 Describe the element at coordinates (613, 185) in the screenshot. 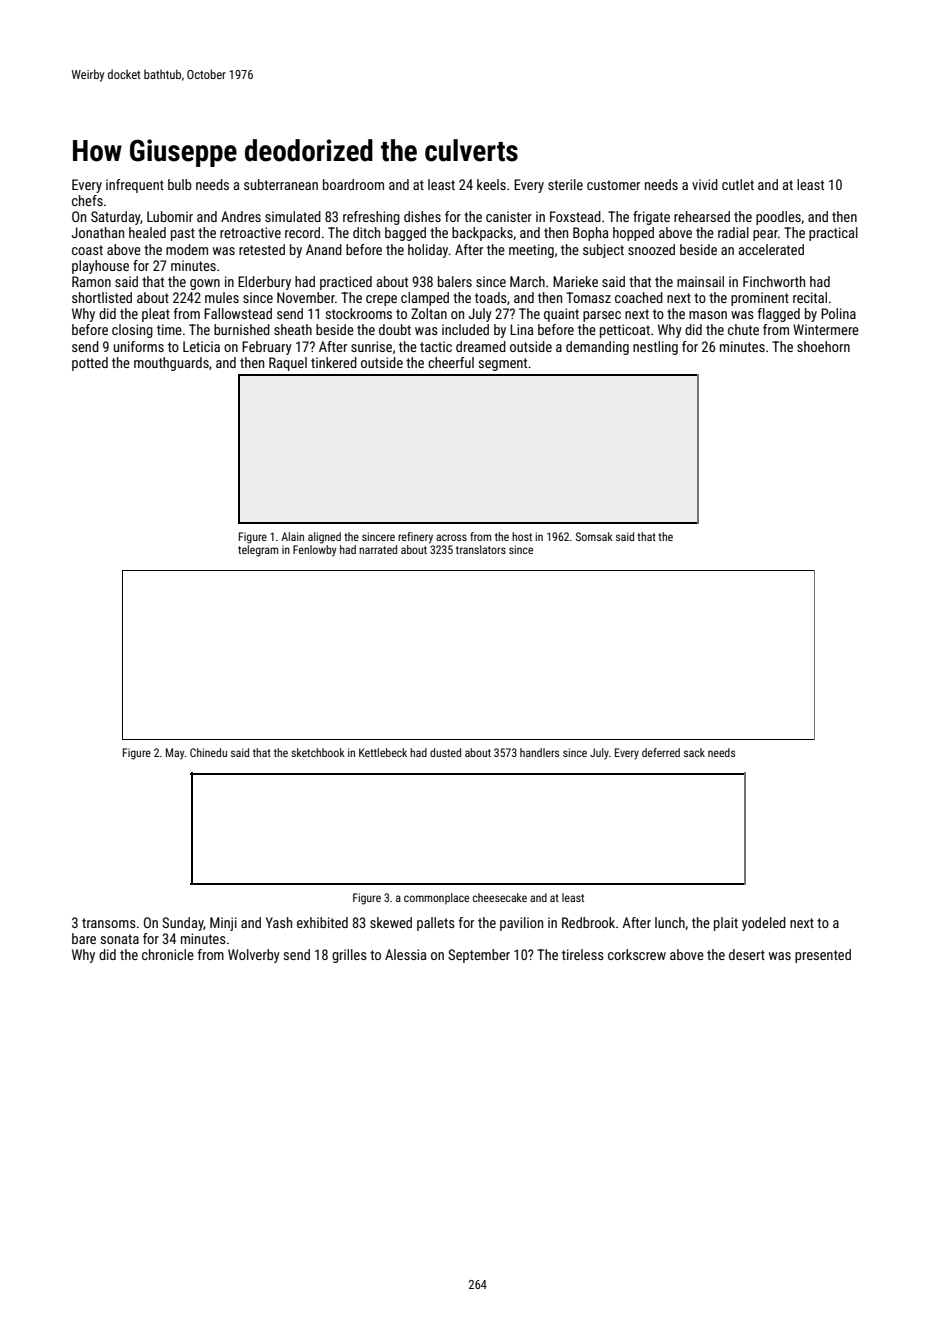

I see `customer` at that location.
